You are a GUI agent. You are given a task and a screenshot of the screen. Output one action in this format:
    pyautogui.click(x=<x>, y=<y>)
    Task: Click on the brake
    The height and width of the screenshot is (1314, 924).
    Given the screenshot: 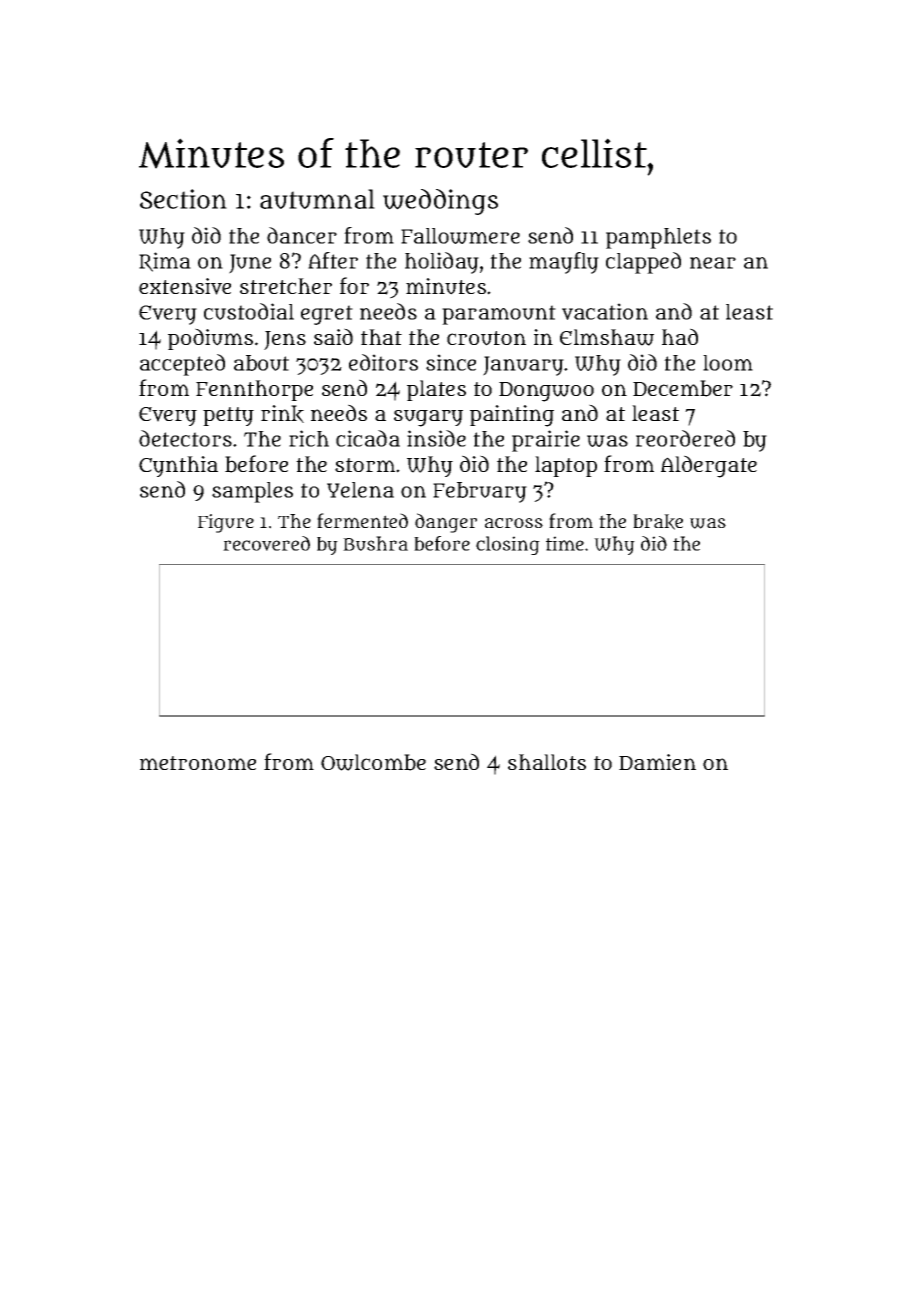 What is the action you would take?
    pyautogui.click(x=658, y=522)
